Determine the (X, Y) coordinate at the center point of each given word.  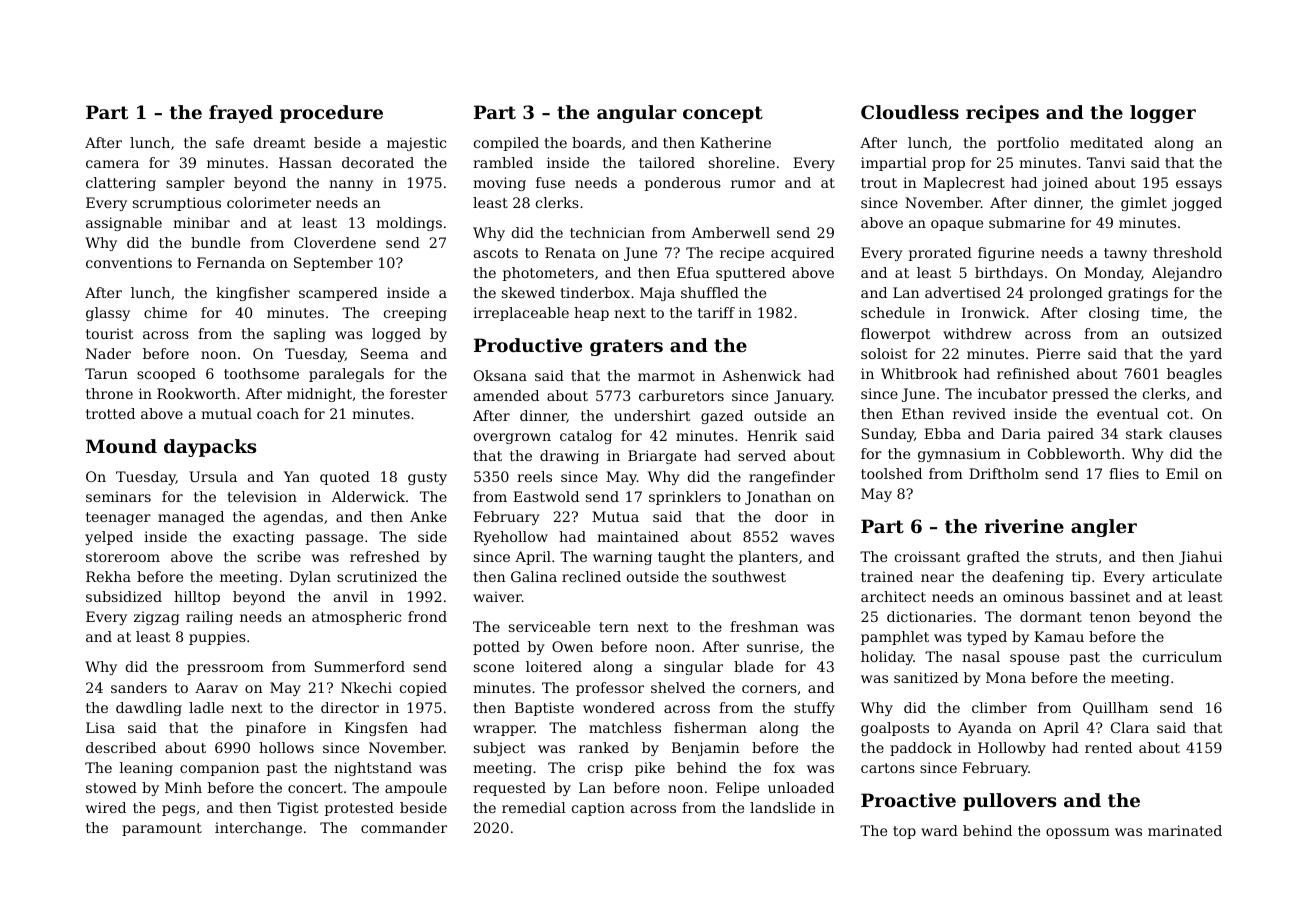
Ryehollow (511, 538)
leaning (146, 769)
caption (598, 809)
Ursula (213, 476)
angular (637, 114)
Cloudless (910, 112)
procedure (331, 114)
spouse (1034, 659)
